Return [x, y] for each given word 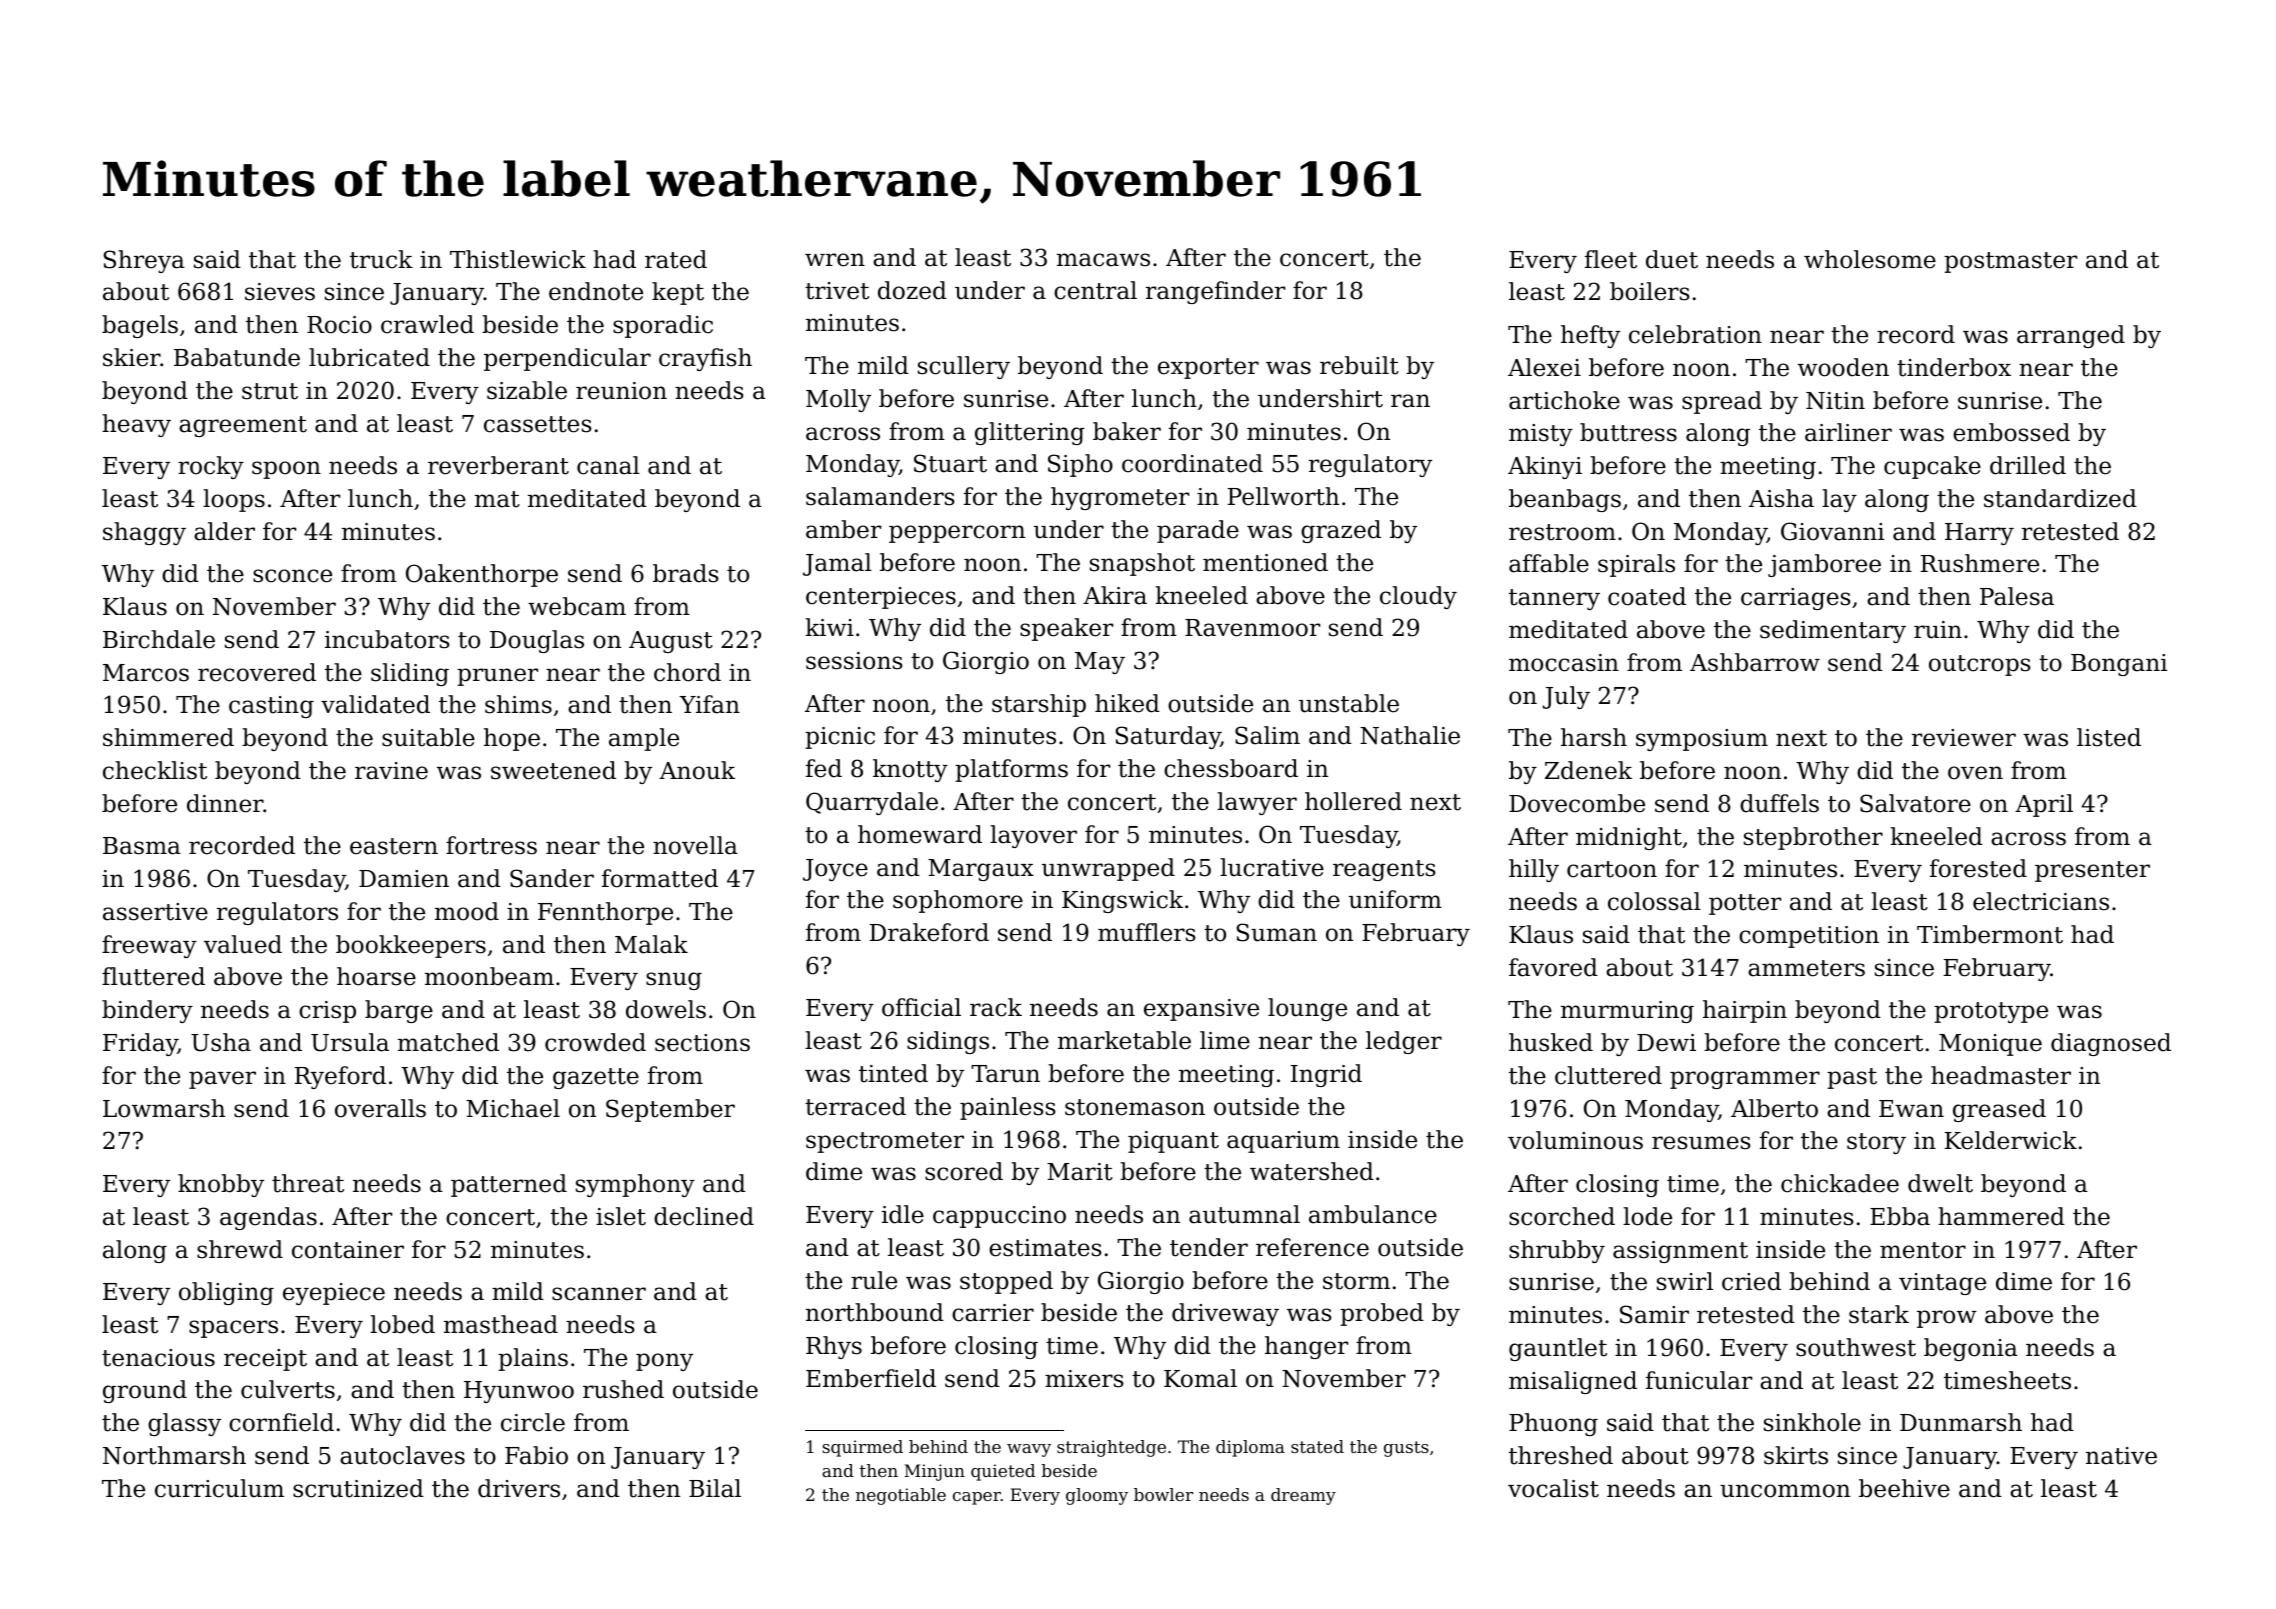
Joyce [835, 870]
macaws [1103, 260]
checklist [155, 770]
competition [1809, 937]
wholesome [1870, 259]
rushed [623, 1389]
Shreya [144, 261]
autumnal [1244, 1214]
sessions [854, 661]
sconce [292, 576]
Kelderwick [2011, 1140]
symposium [1702, 740]
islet [621, 1216]
